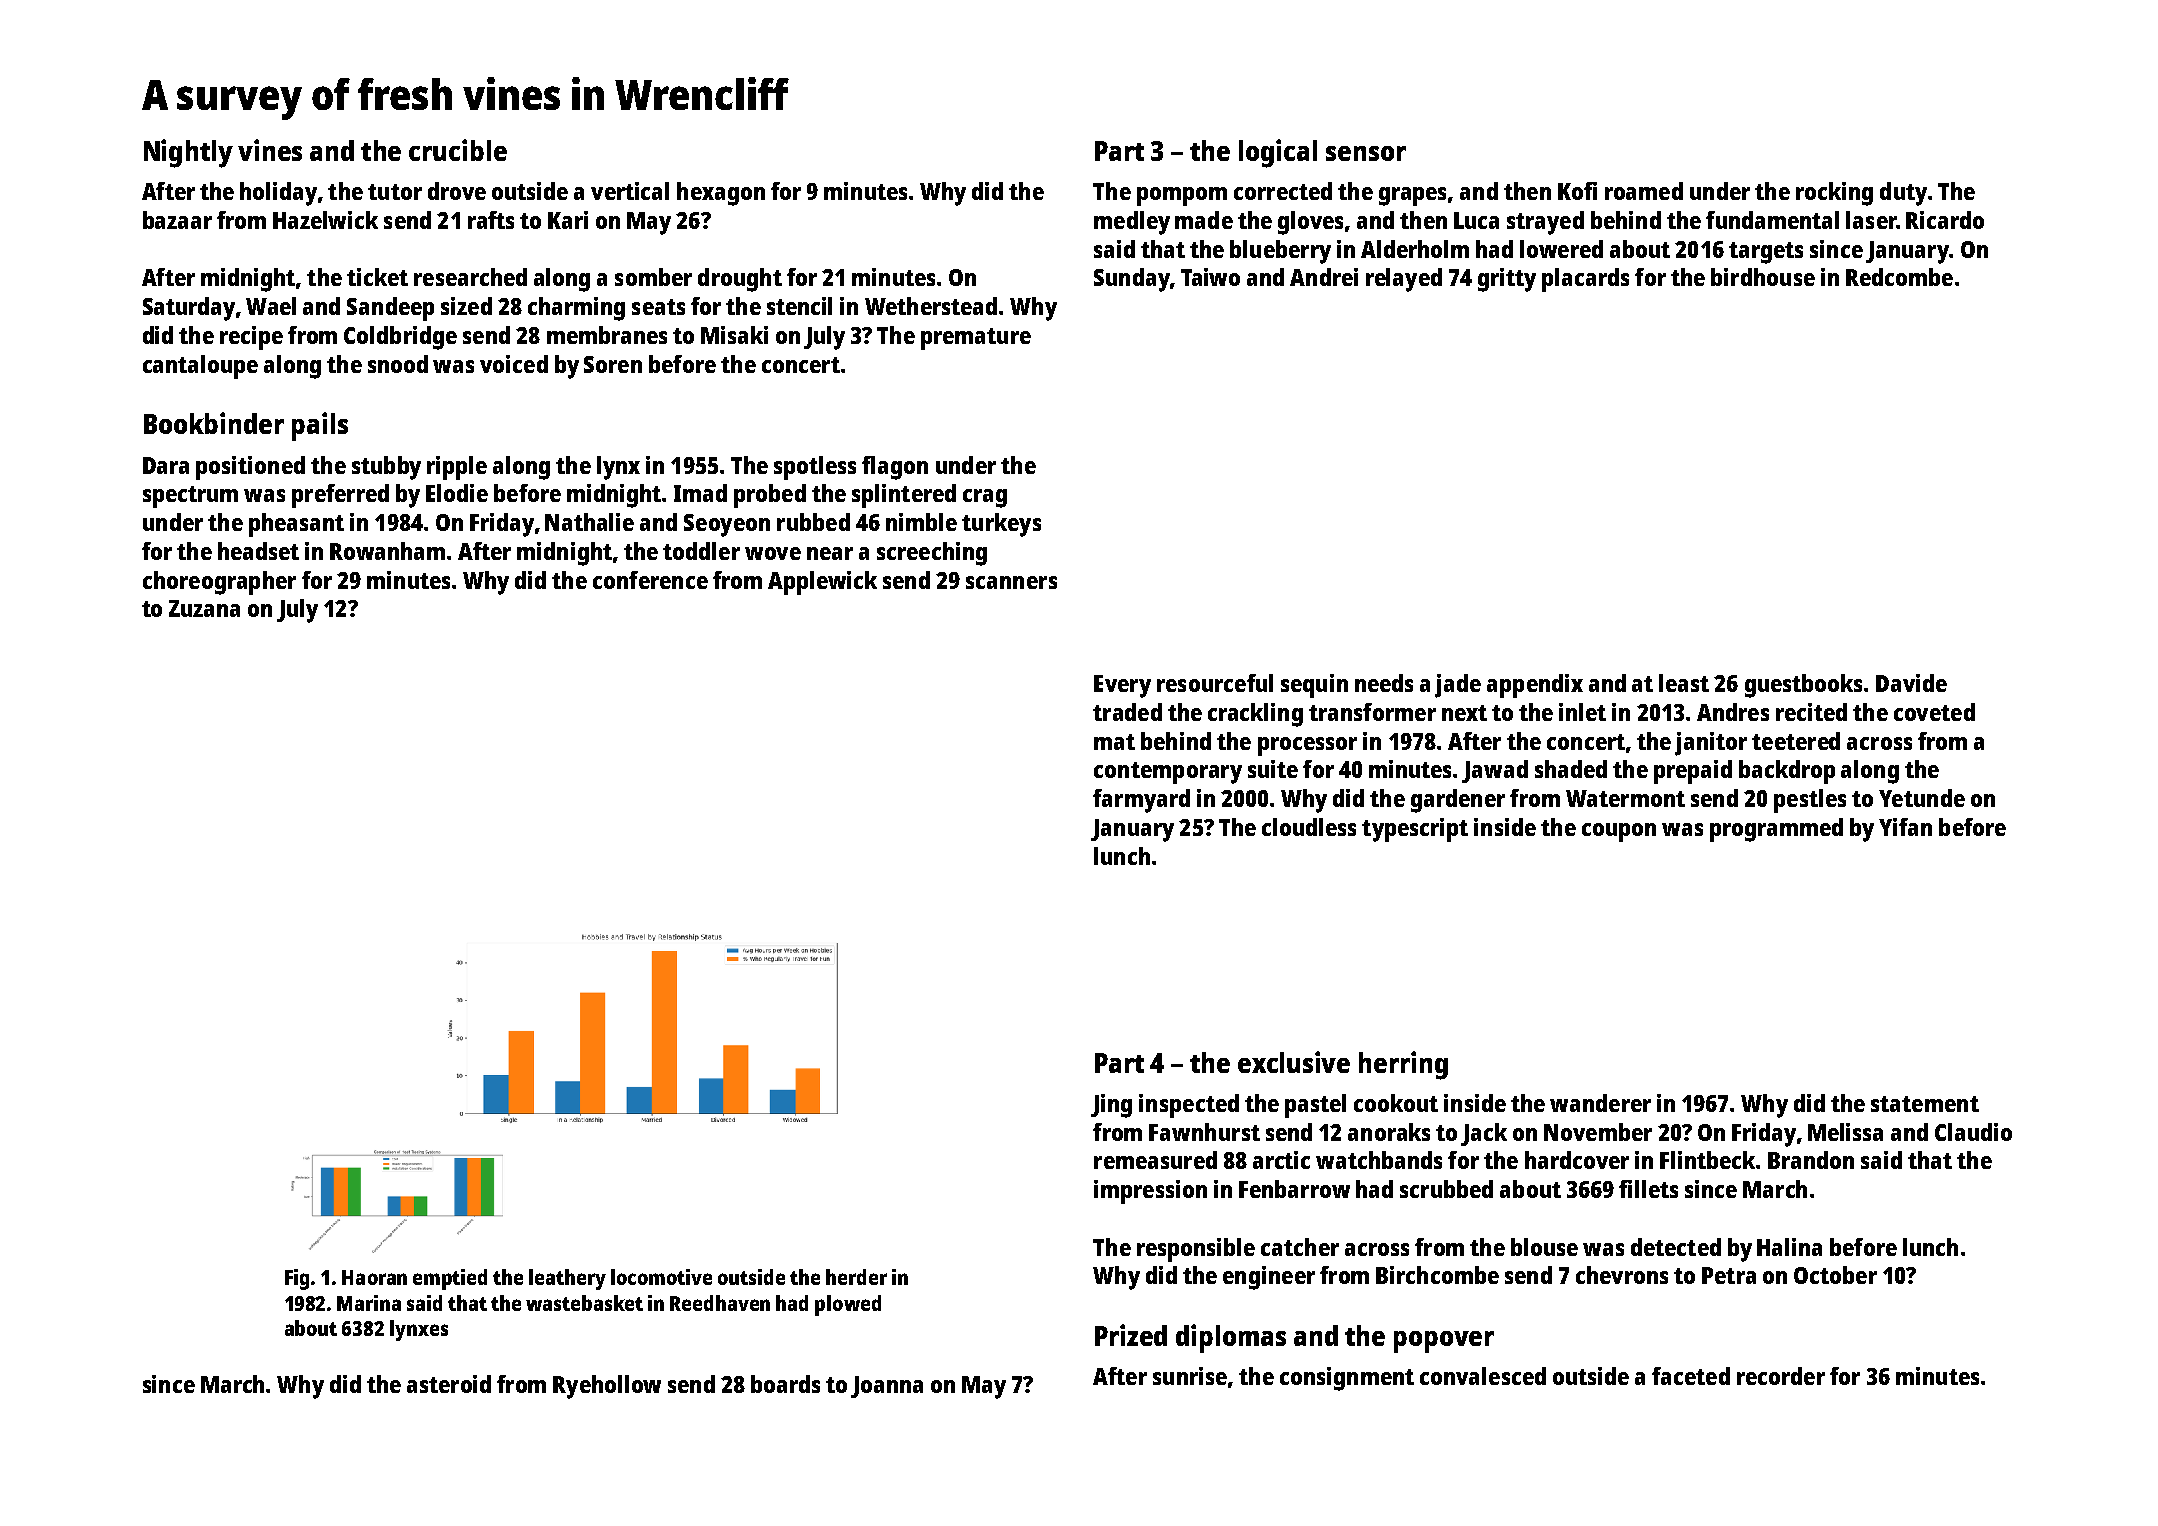 The image size is (2158, 1526). What do you see at coordinates (1684, 683) in the screenshot?
I see `least` at bounding box center [1684, 683].
